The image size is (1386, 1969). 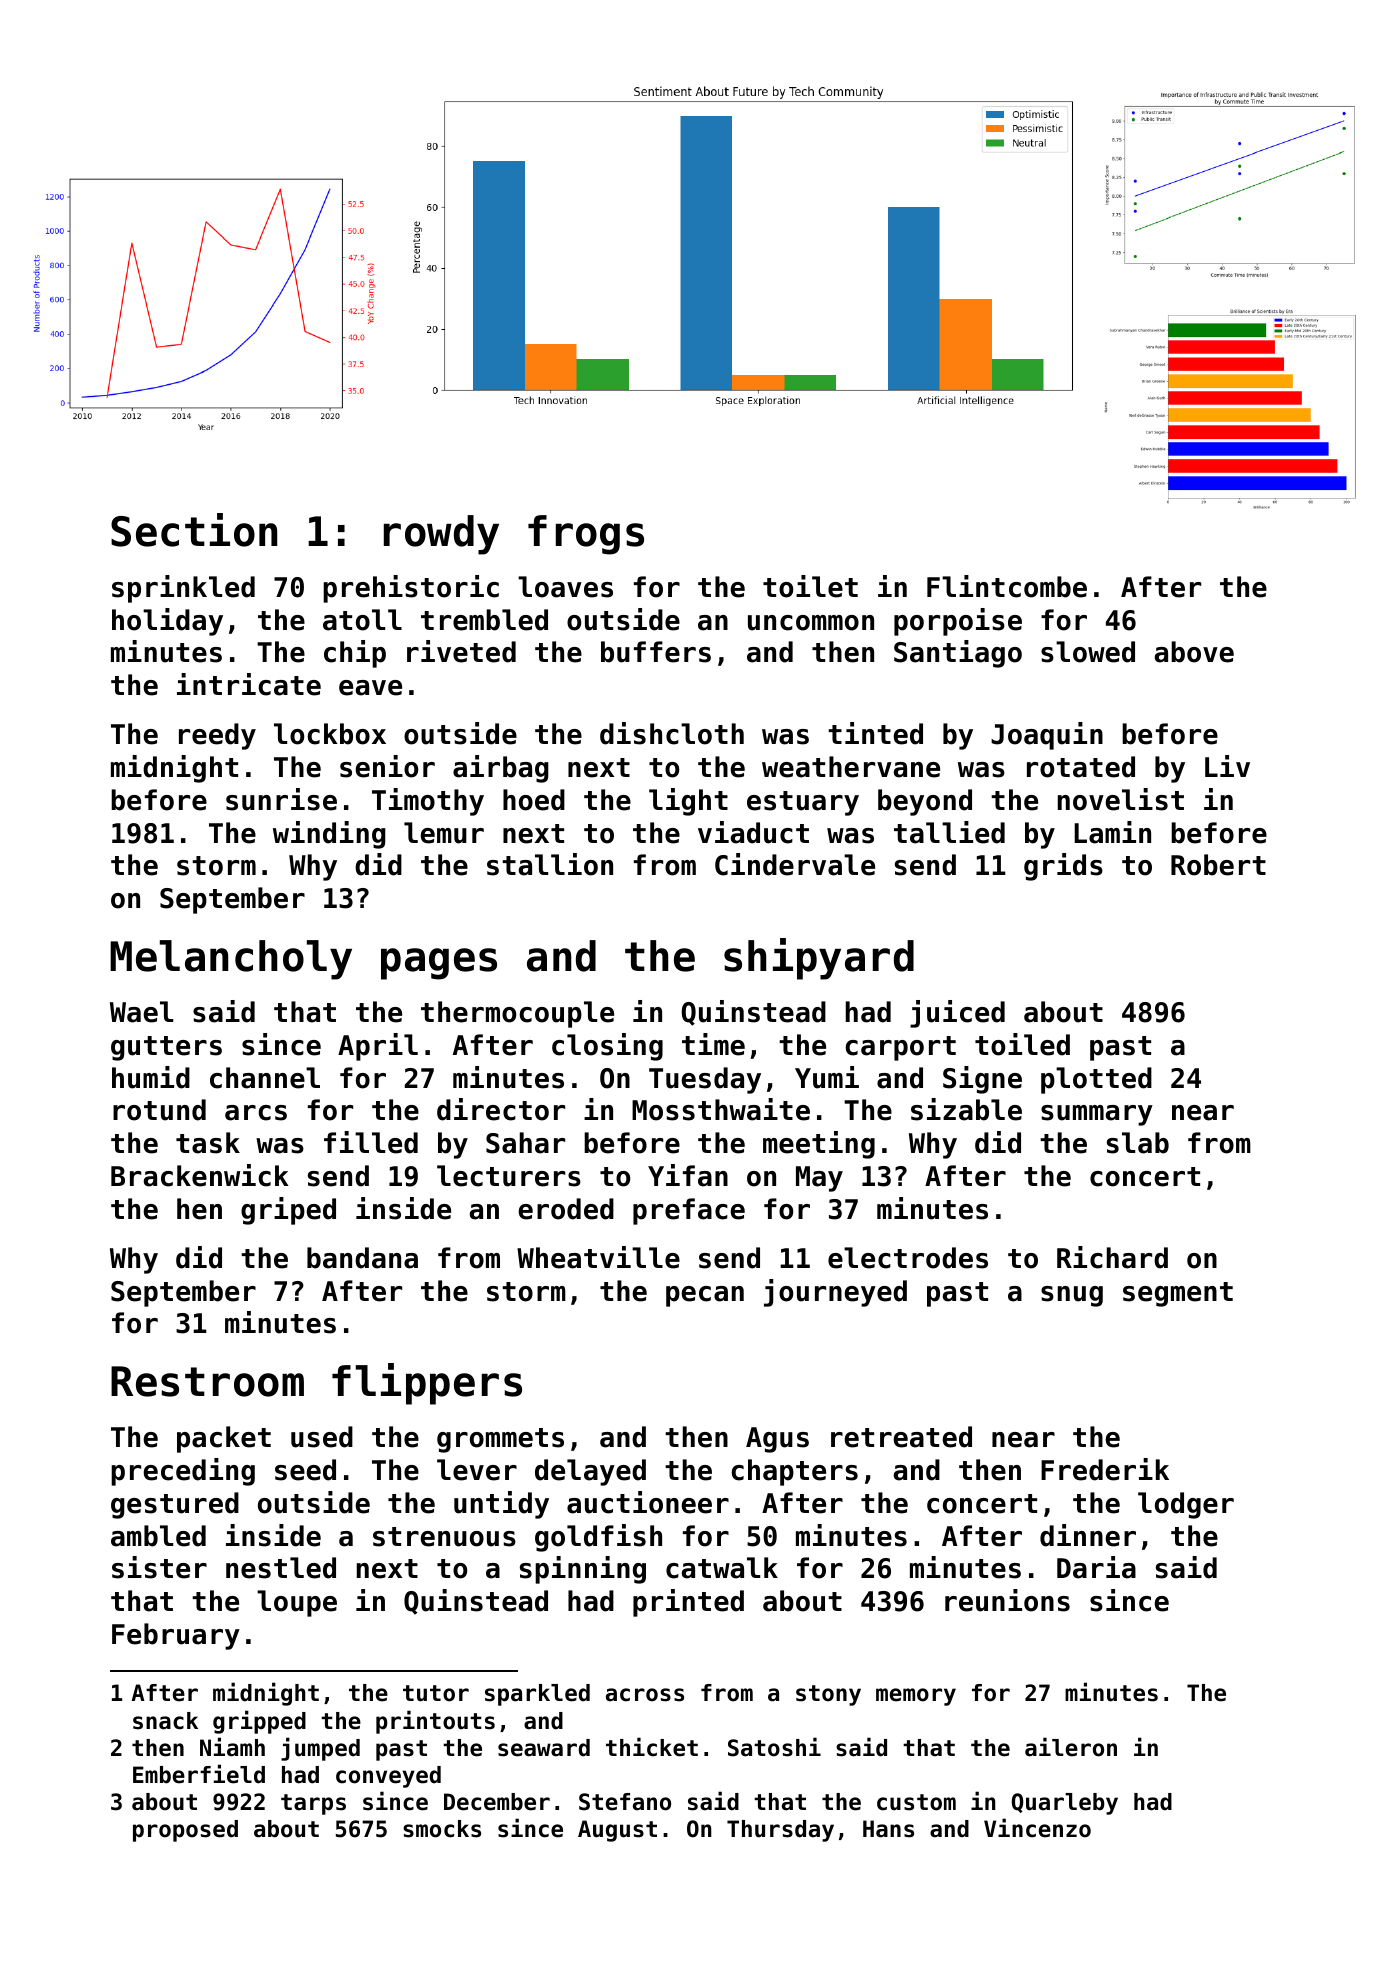 I want to click on above, so click(x=1194, y=652).
